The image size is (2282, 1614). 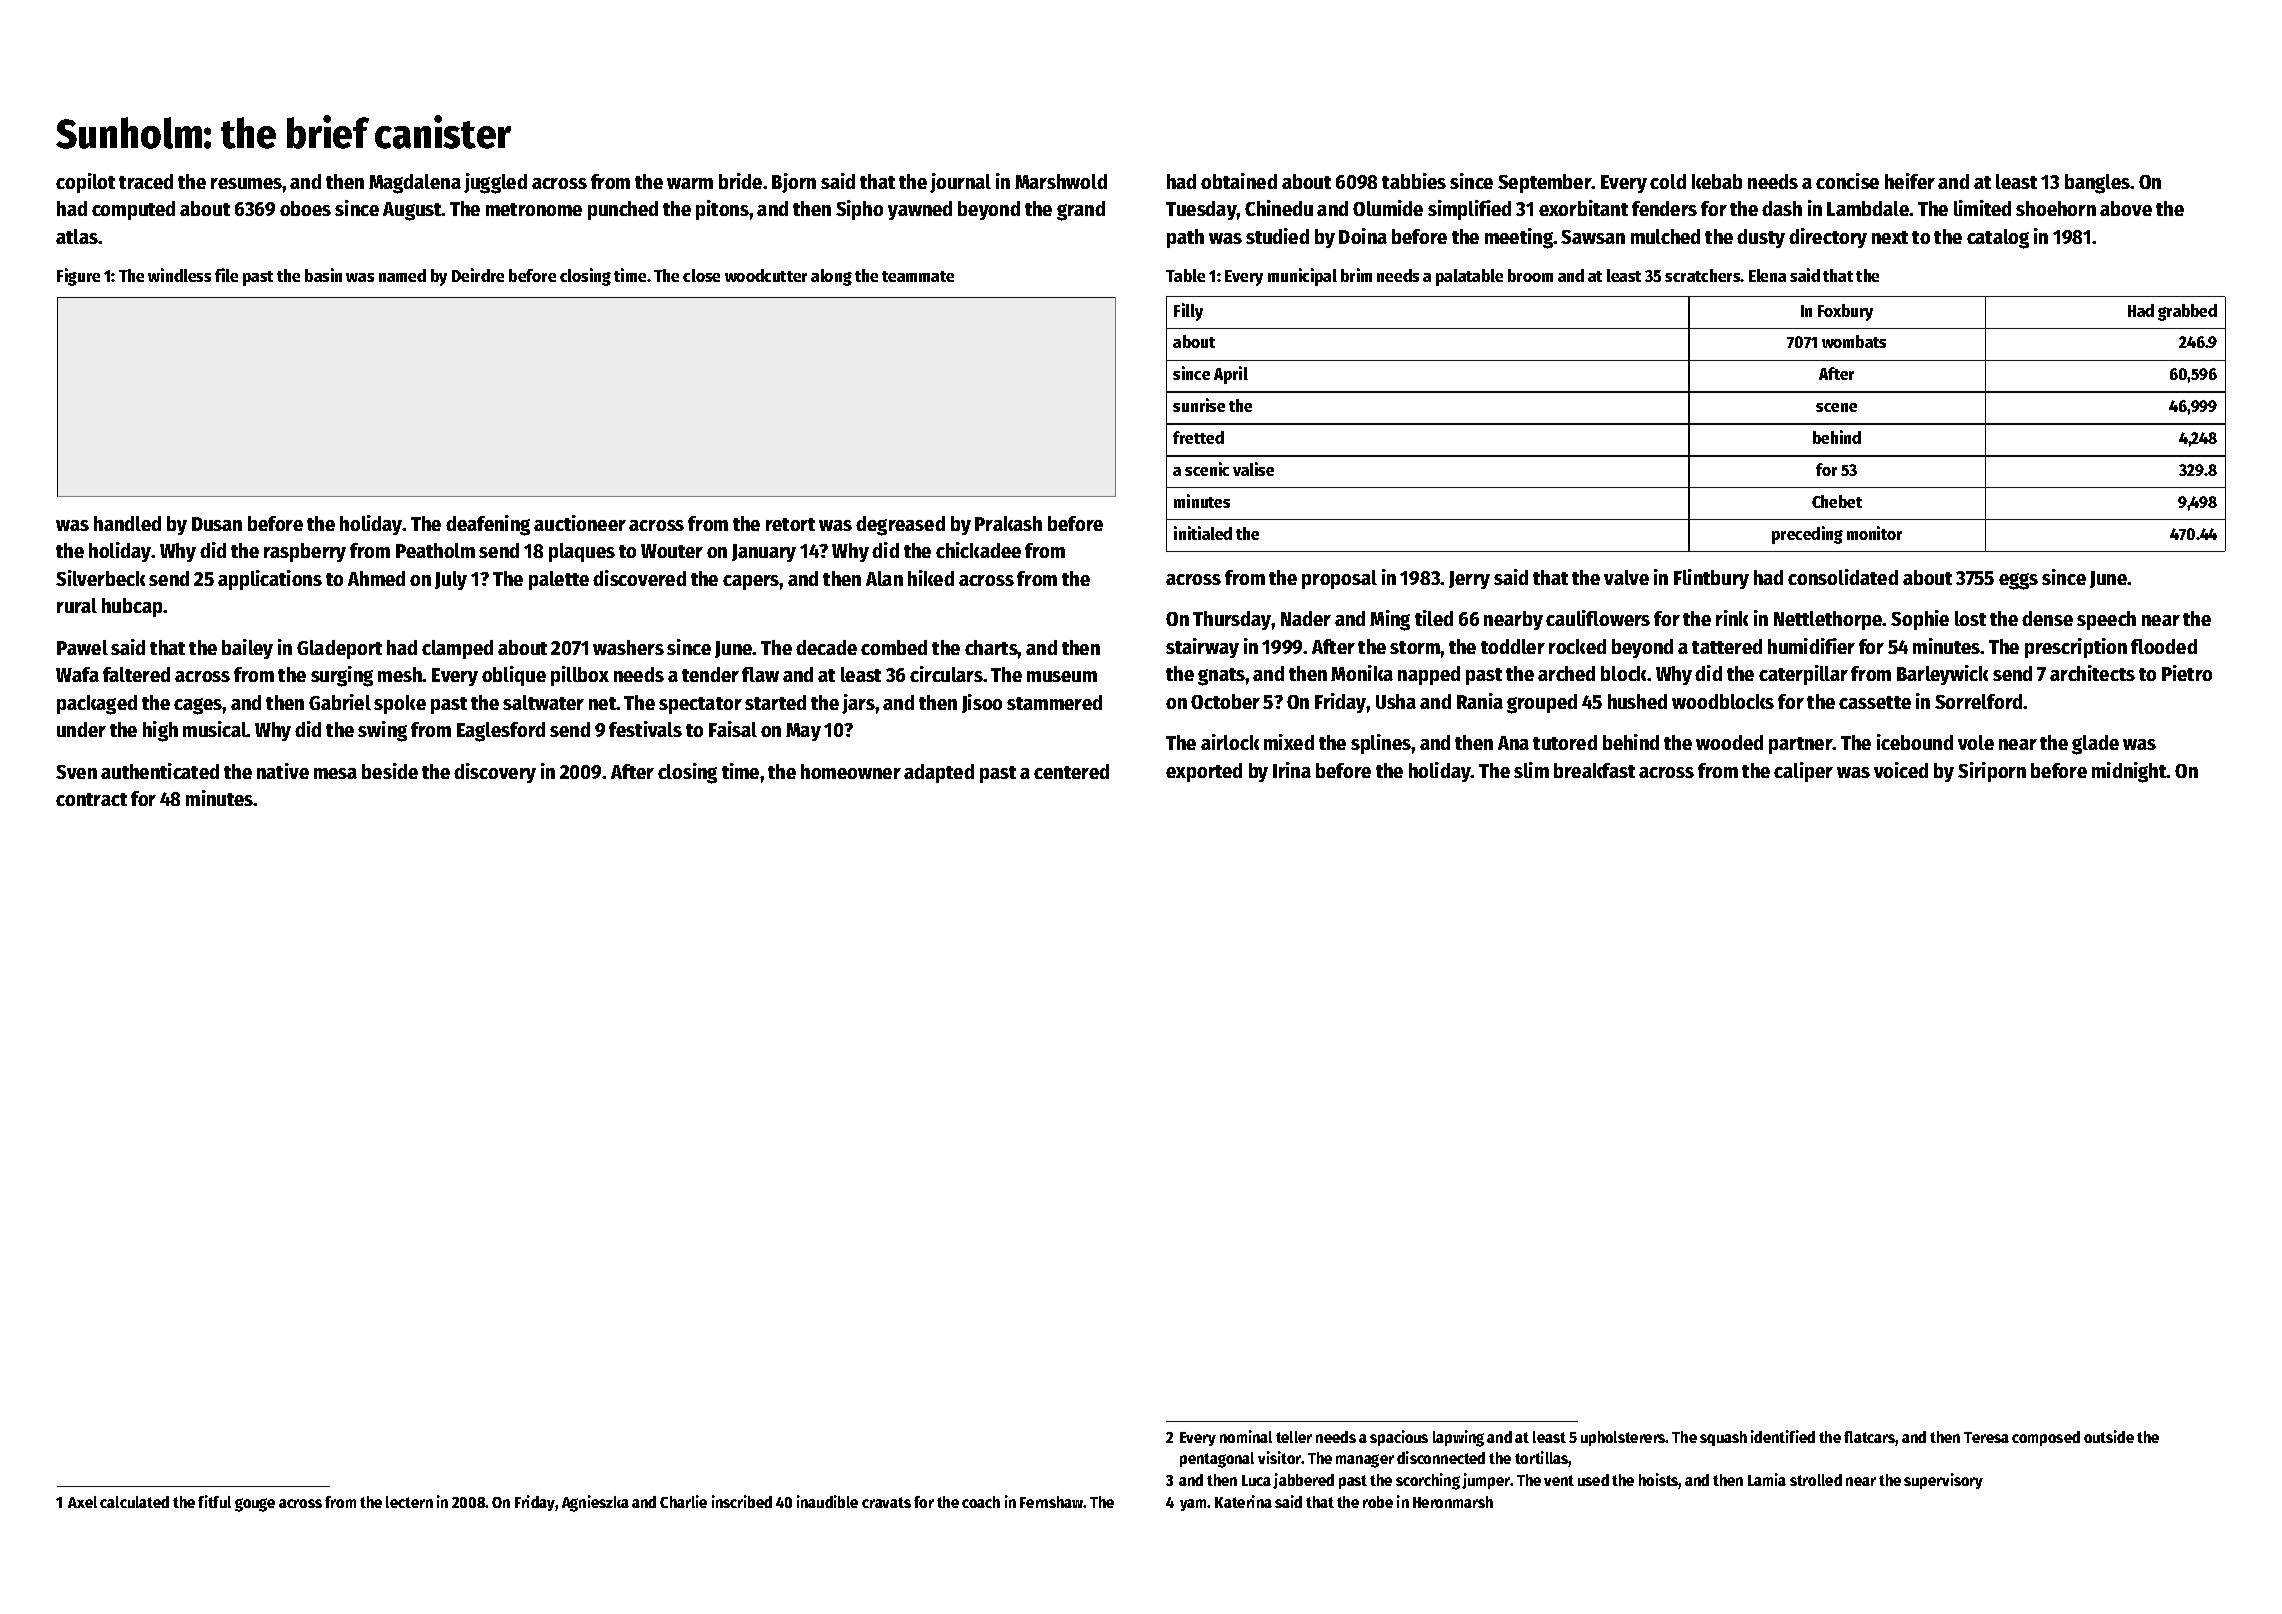 What do you see at coordinates (2129, 772) in the screenshot?
I see `midnight` at bounding box center [2129, 772].
